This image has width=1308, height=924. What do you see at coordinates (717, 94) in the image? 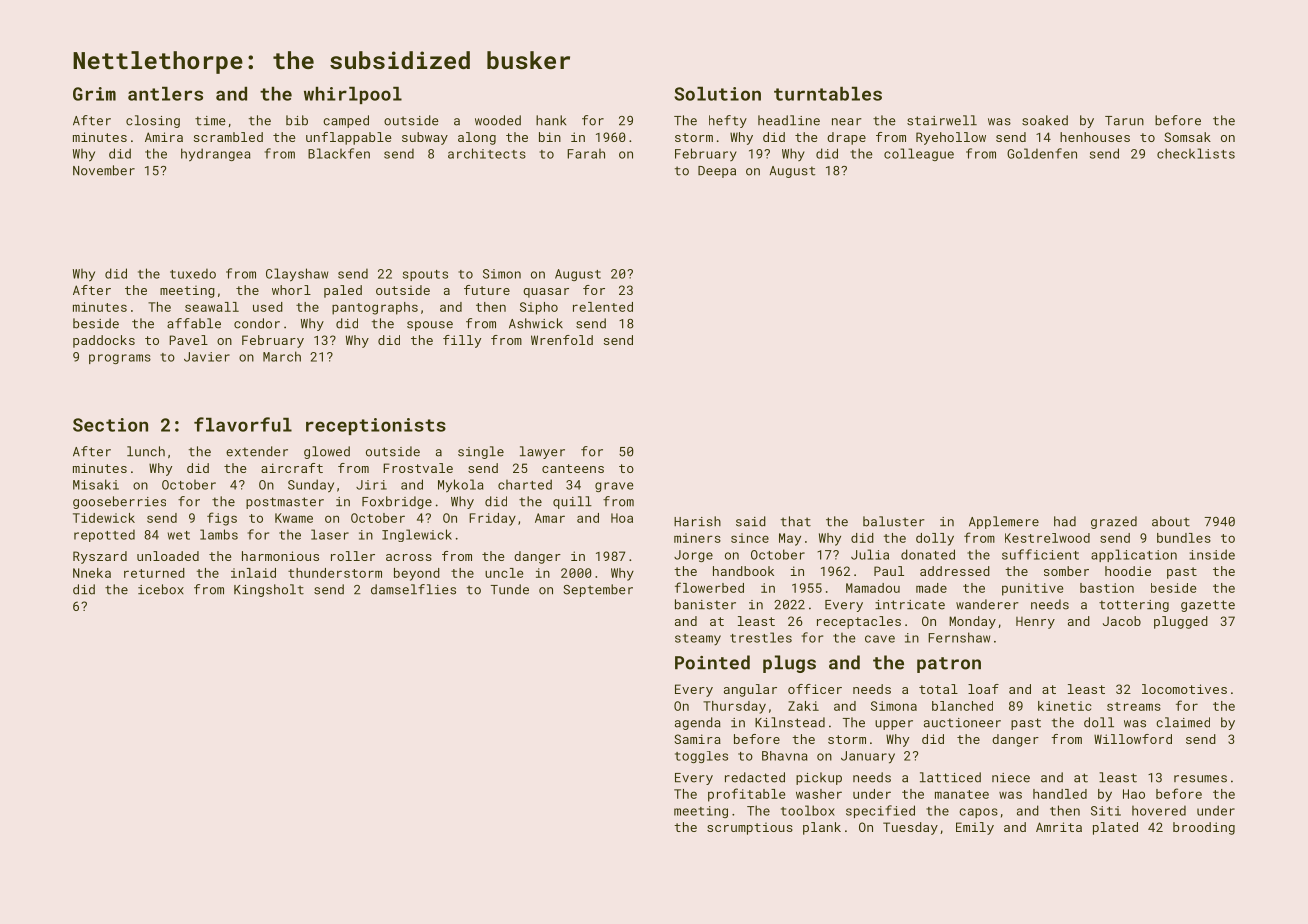
I see `Solution` at bounding box center [717, 94].
